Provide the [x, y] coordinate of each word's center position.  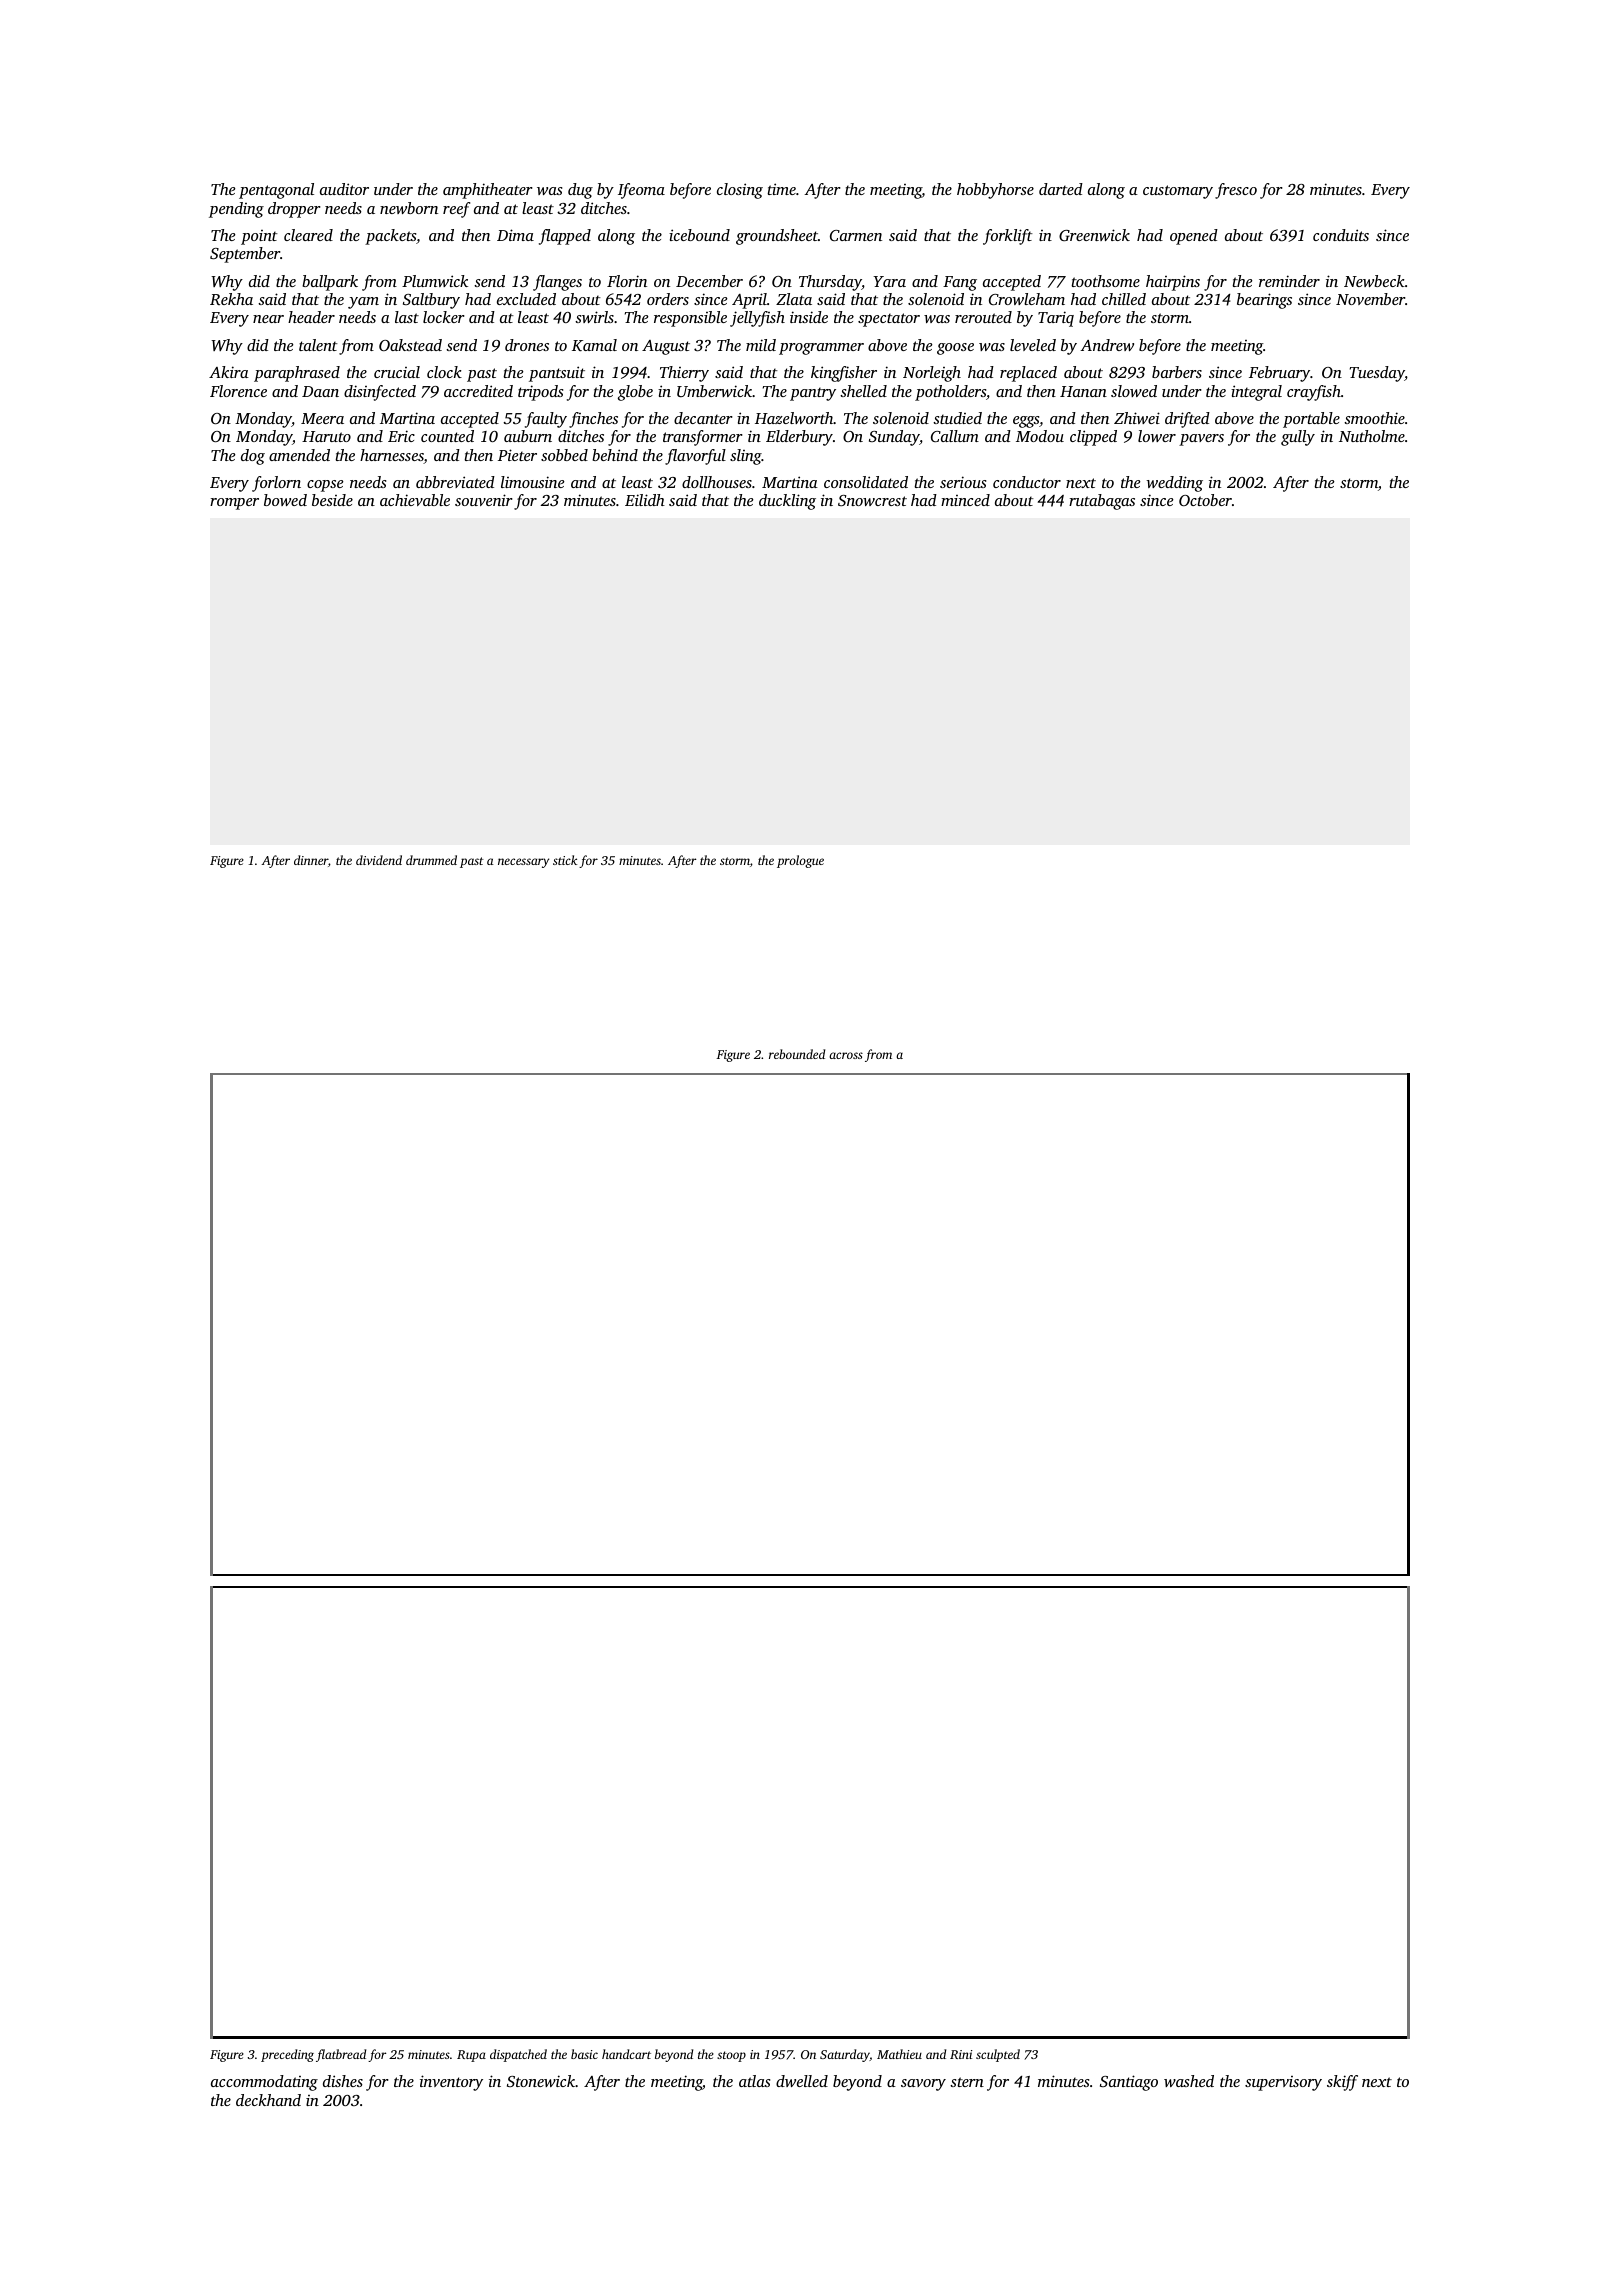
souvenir [484, 500]
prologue [800, 861]
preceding [287, 2055]
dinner [311, 860]
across [846, 1055]
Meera [322, 418]
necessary [523, 863]
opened [1194, 237]
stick [565, 860]
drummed [431, 860]
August [666, 347]
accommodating [264, 2083]
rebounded [797, 1054]
